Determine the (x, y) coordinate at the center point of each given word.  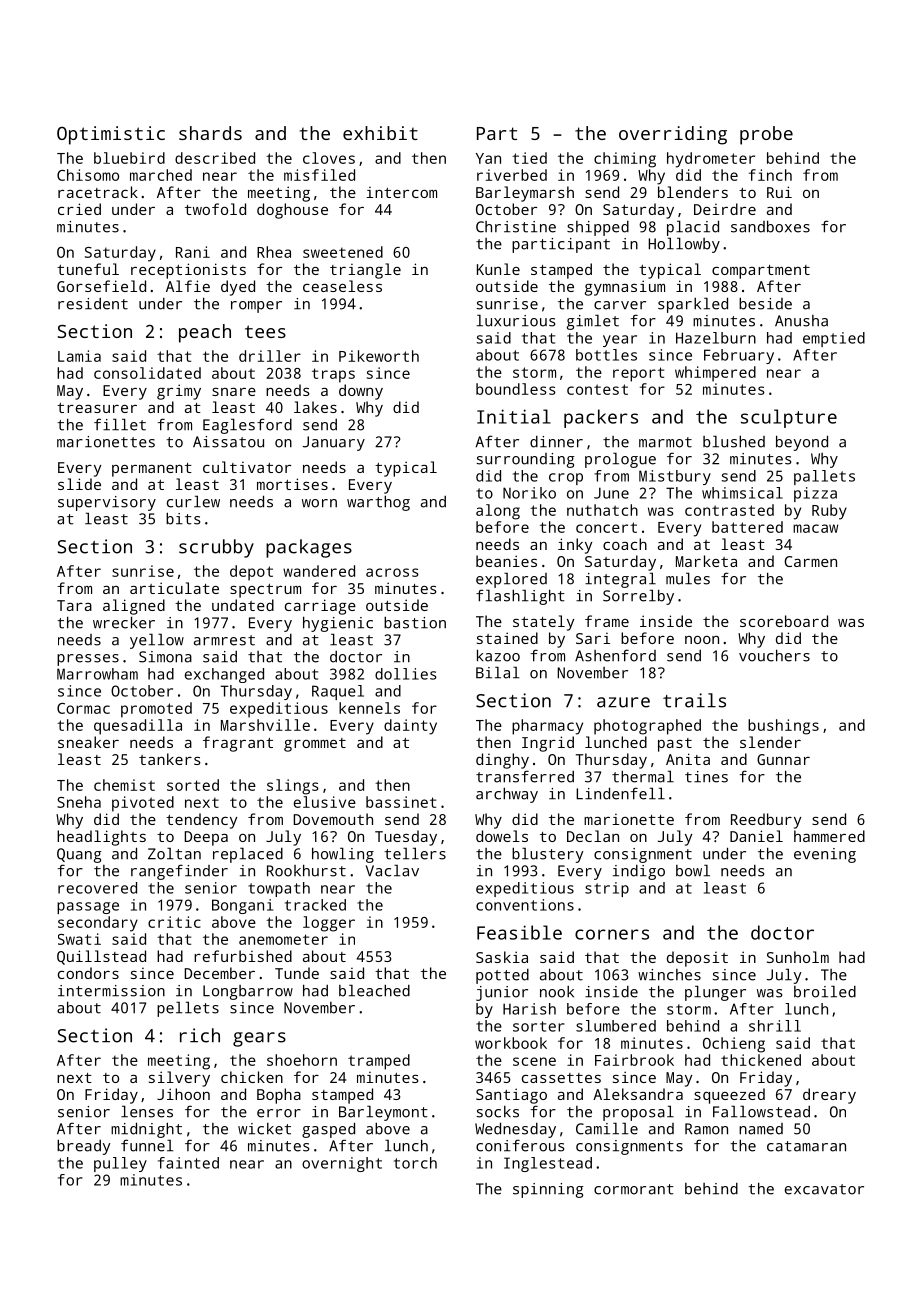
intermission (111, 991)
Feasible (519, 932)
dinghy (502, 761)
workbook (511, 1043)
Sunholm (798, 957)
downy (361, 392)
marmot (665, 442)
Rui (779, 192)
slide (79, 484)
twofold (215, 209)
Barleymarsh (525, 194)
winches (669, 975)
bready (84, 1147)
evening (825, 855)
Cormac (83, 708)
